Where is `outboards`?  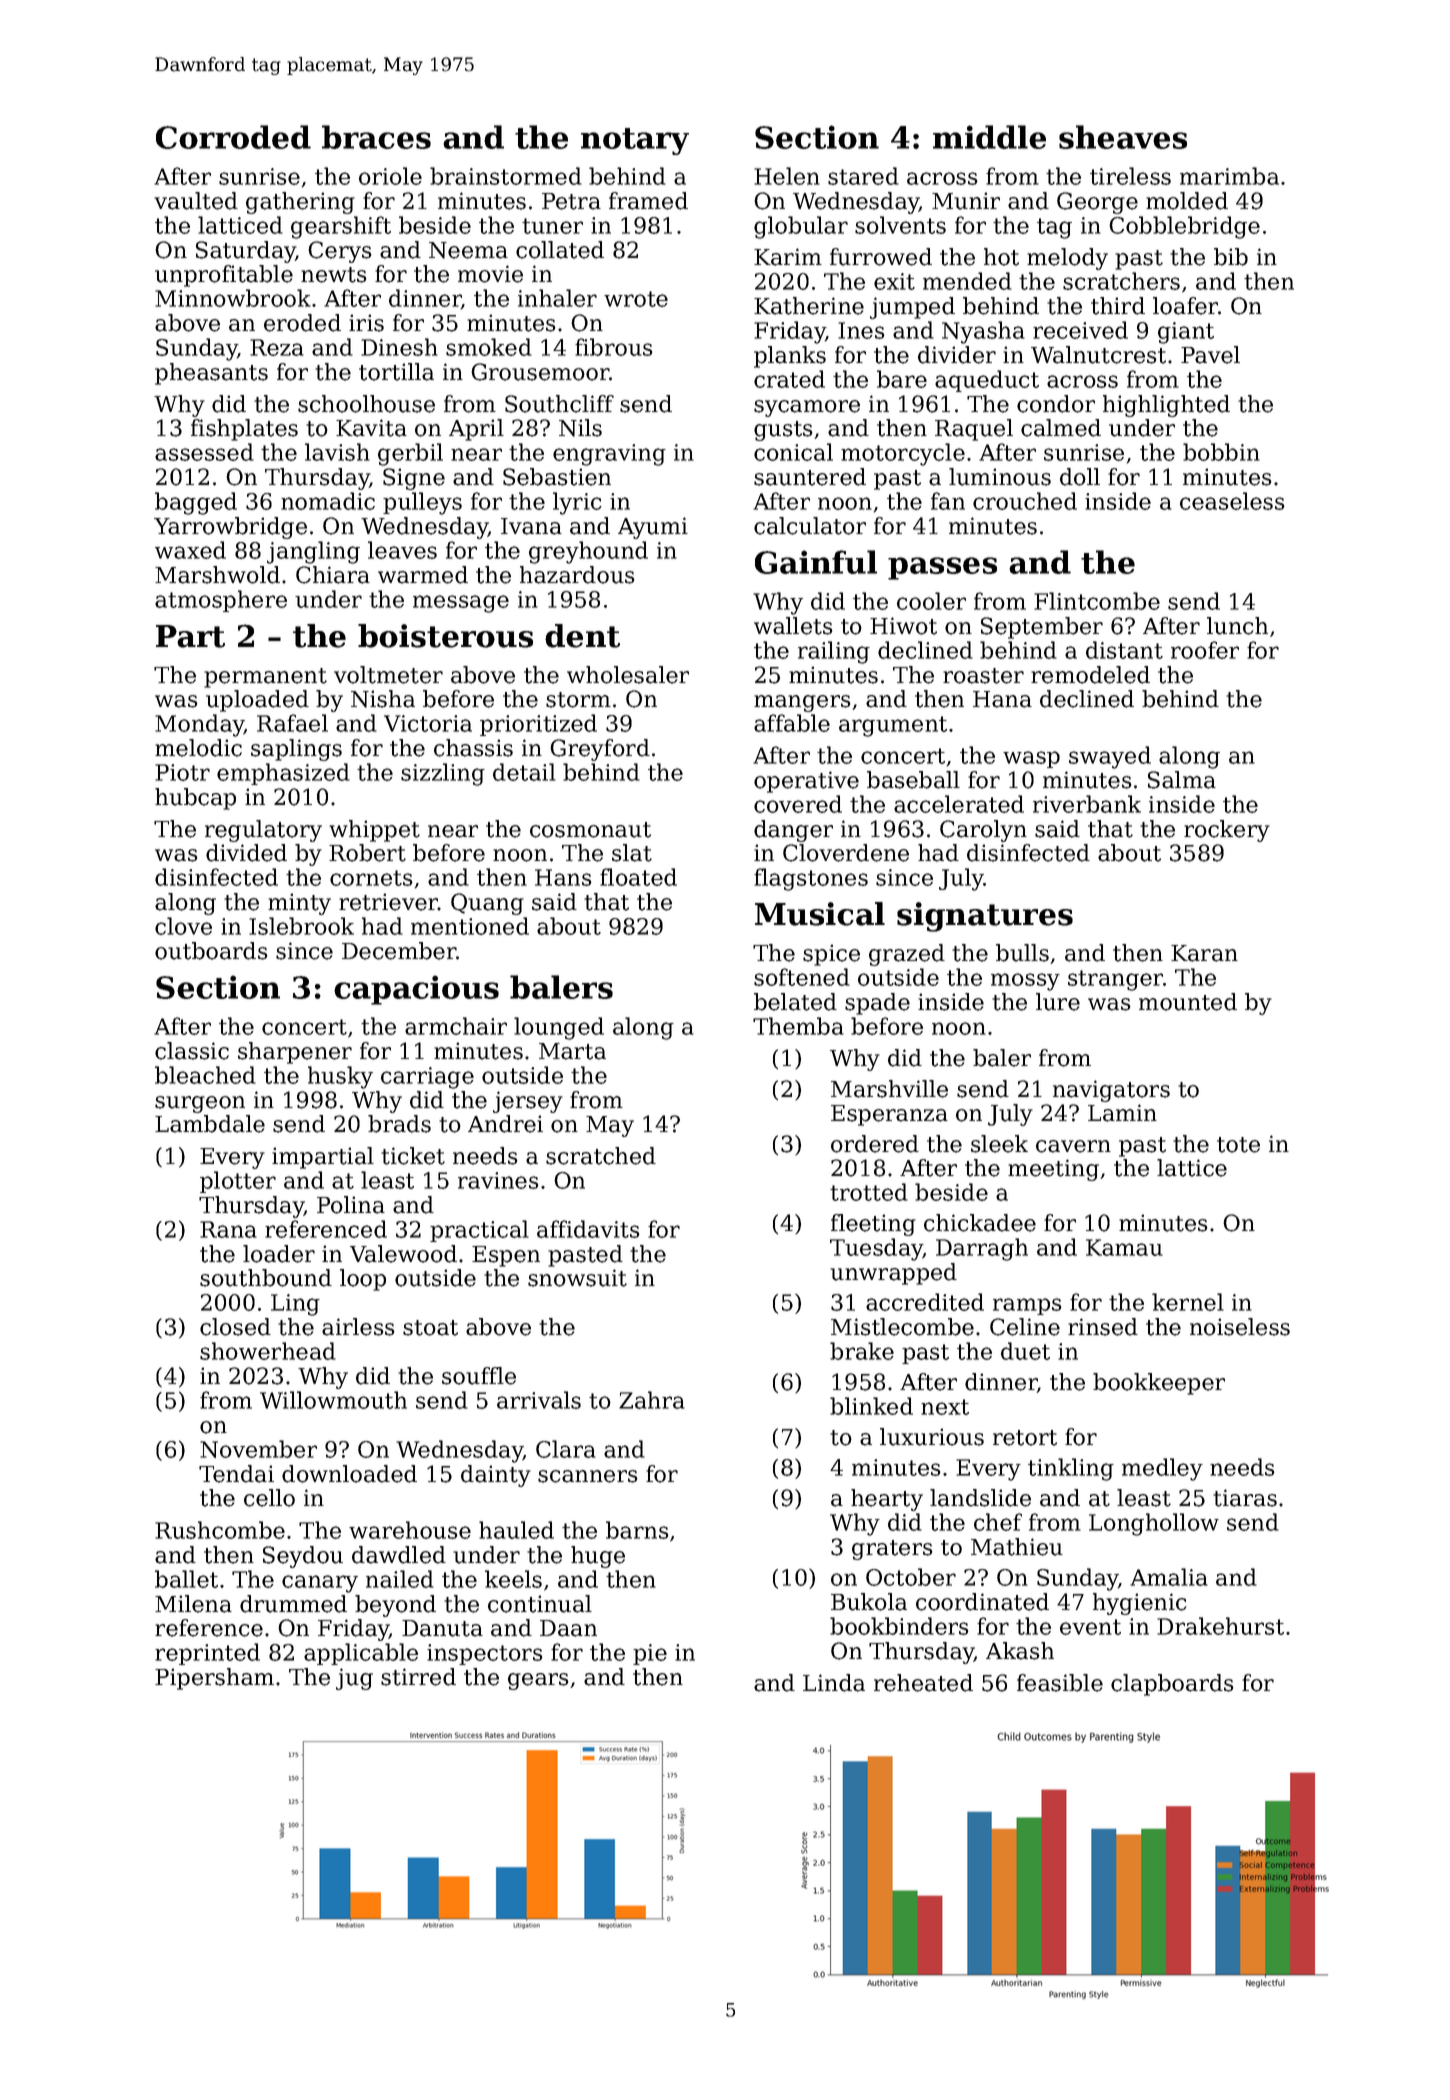
outboards is located at coordinates (211, 951).
